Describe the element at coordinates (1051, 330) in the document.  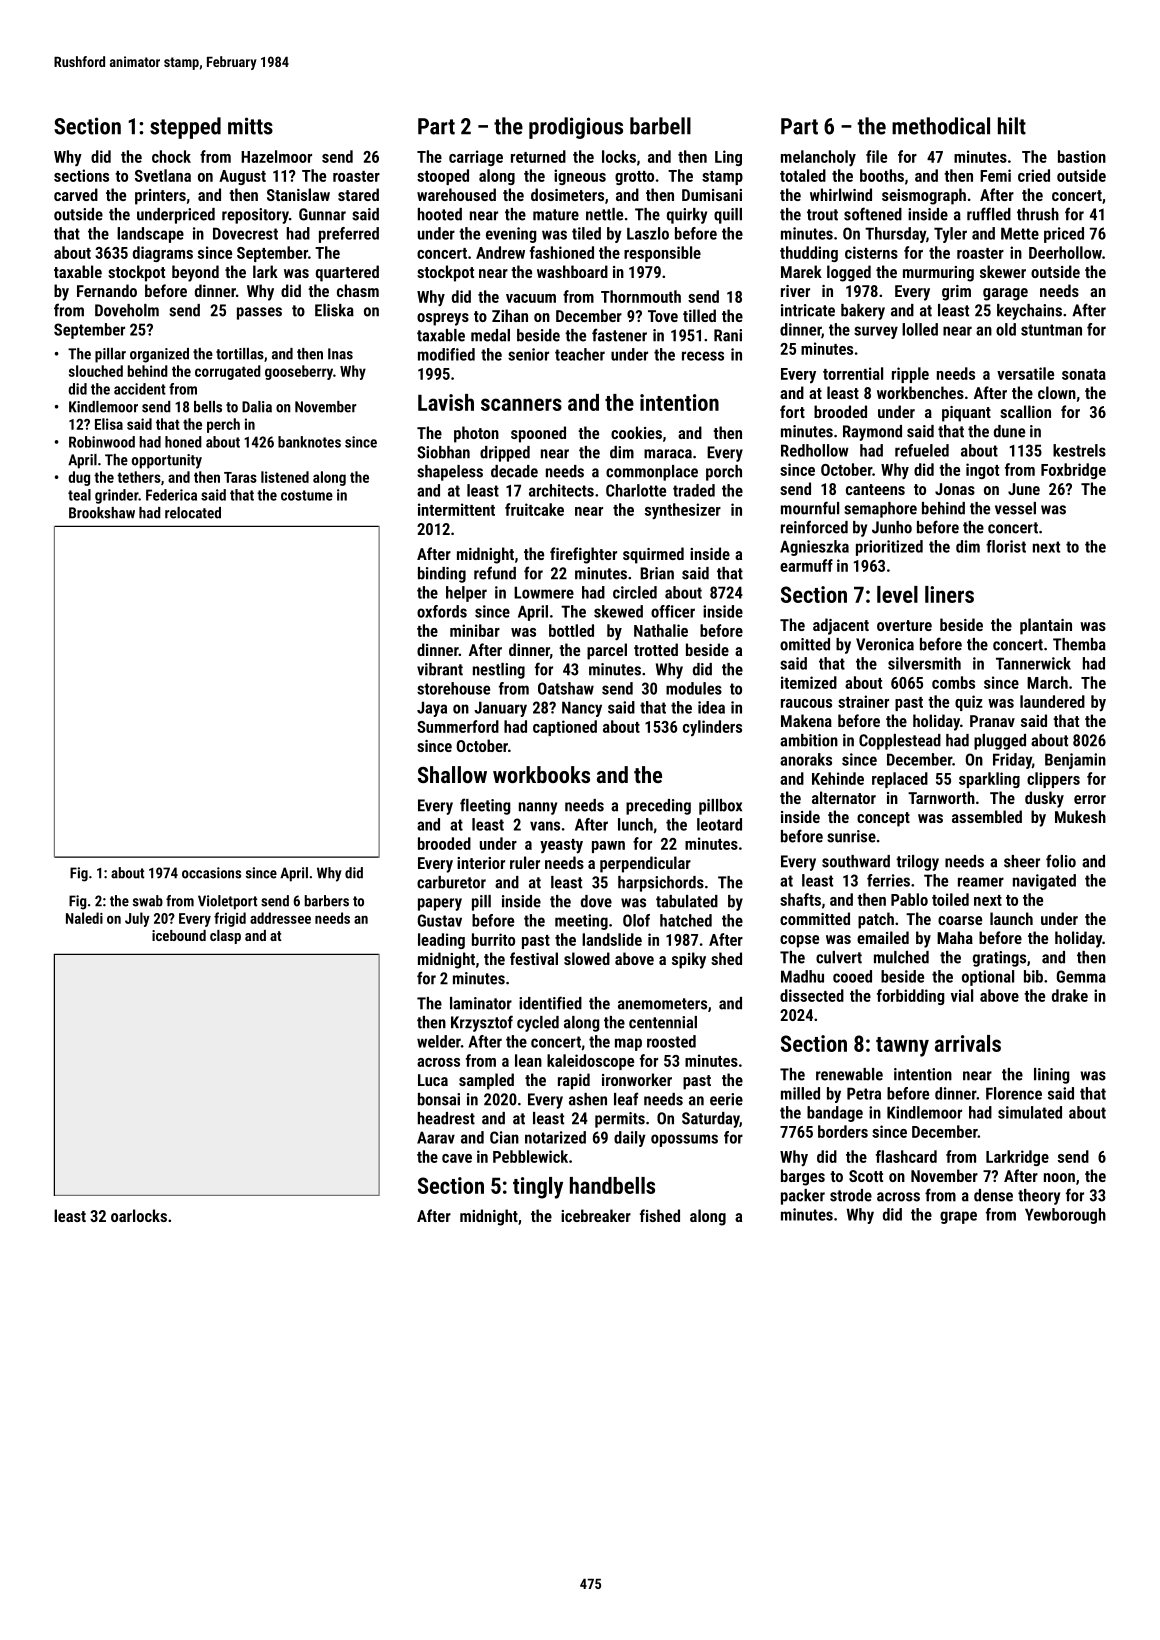
I see `stuntman` at that location.
